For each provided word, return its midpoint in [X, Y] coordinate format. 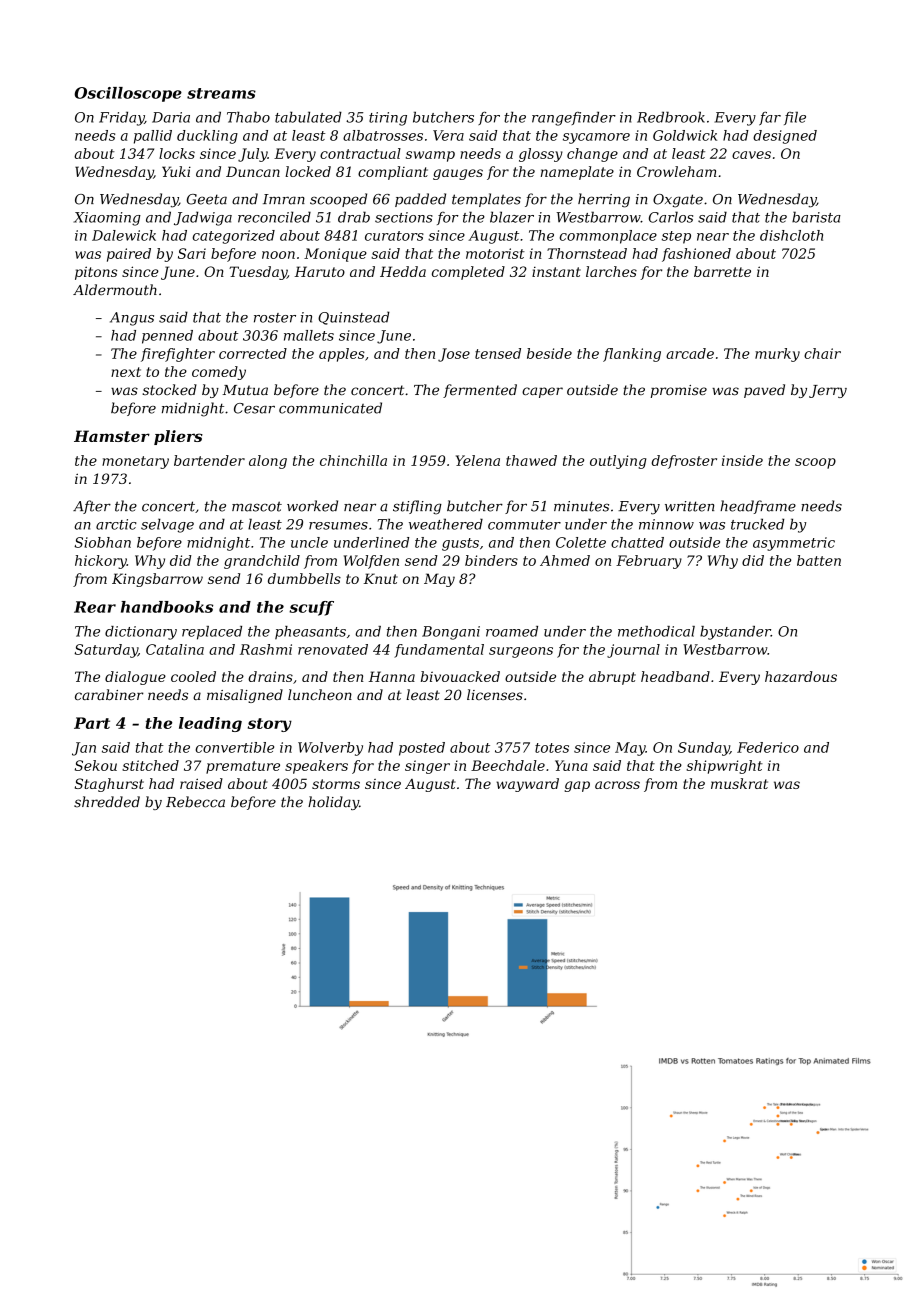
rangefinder [574, 119]
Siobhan [102, 542]
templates [486, 200]
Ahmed [565, 560]
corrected [253, 353]
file [795, 118]
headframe [758, 507]
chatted [637, 542]
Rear [95, 607]
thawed [531, 460]
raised [201, 783]
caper [542, 392]
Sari [192, 253]
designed [785, 137]
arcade [690, 353]
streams [221, 93]
